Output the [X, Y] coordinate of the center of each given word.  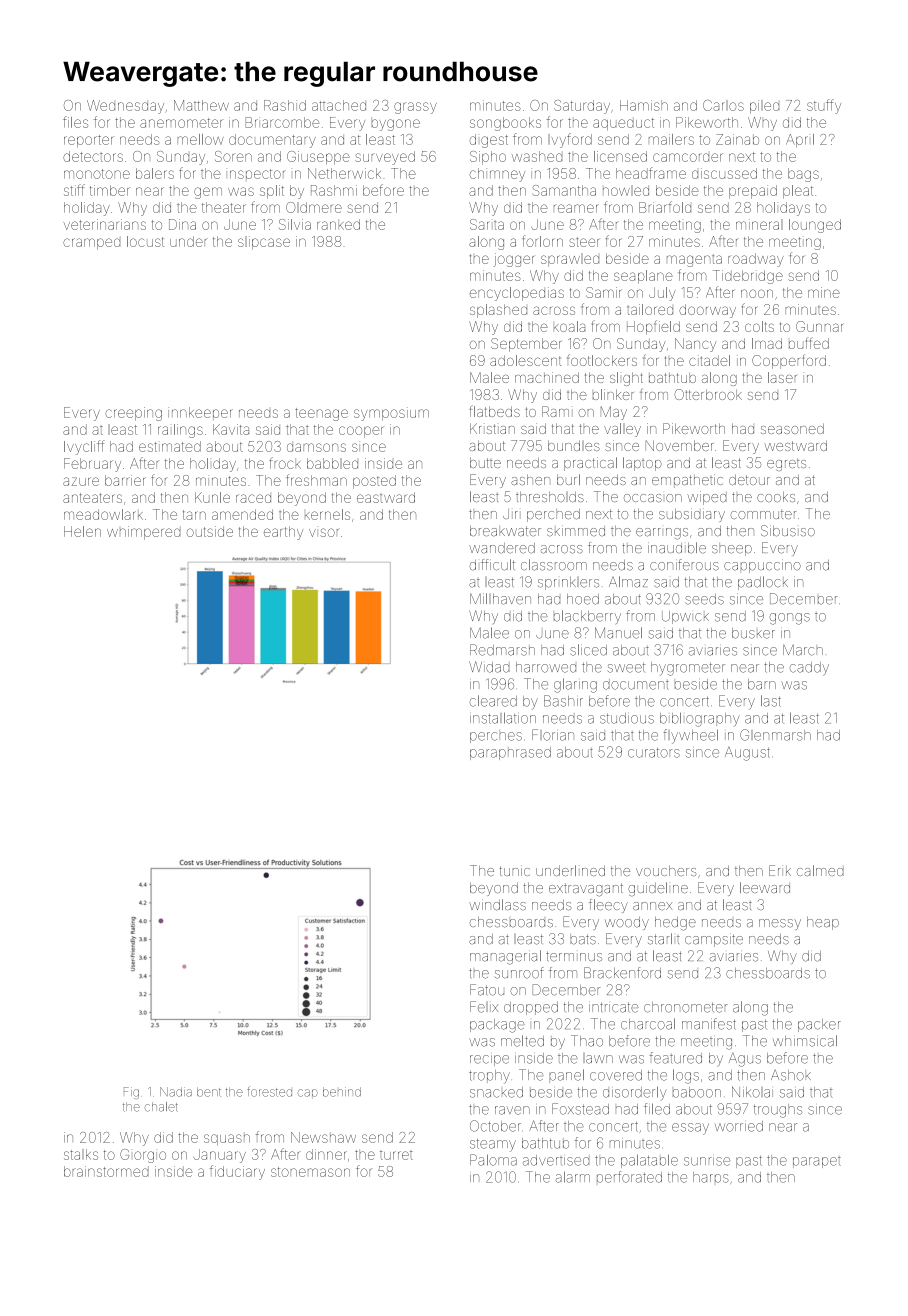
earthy [283, 533]
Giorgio [143, 1156]
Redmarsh [502, 650]
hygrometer [688, 669]
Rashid [285, 105]
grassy [415, 108]
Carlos [723, 105]
